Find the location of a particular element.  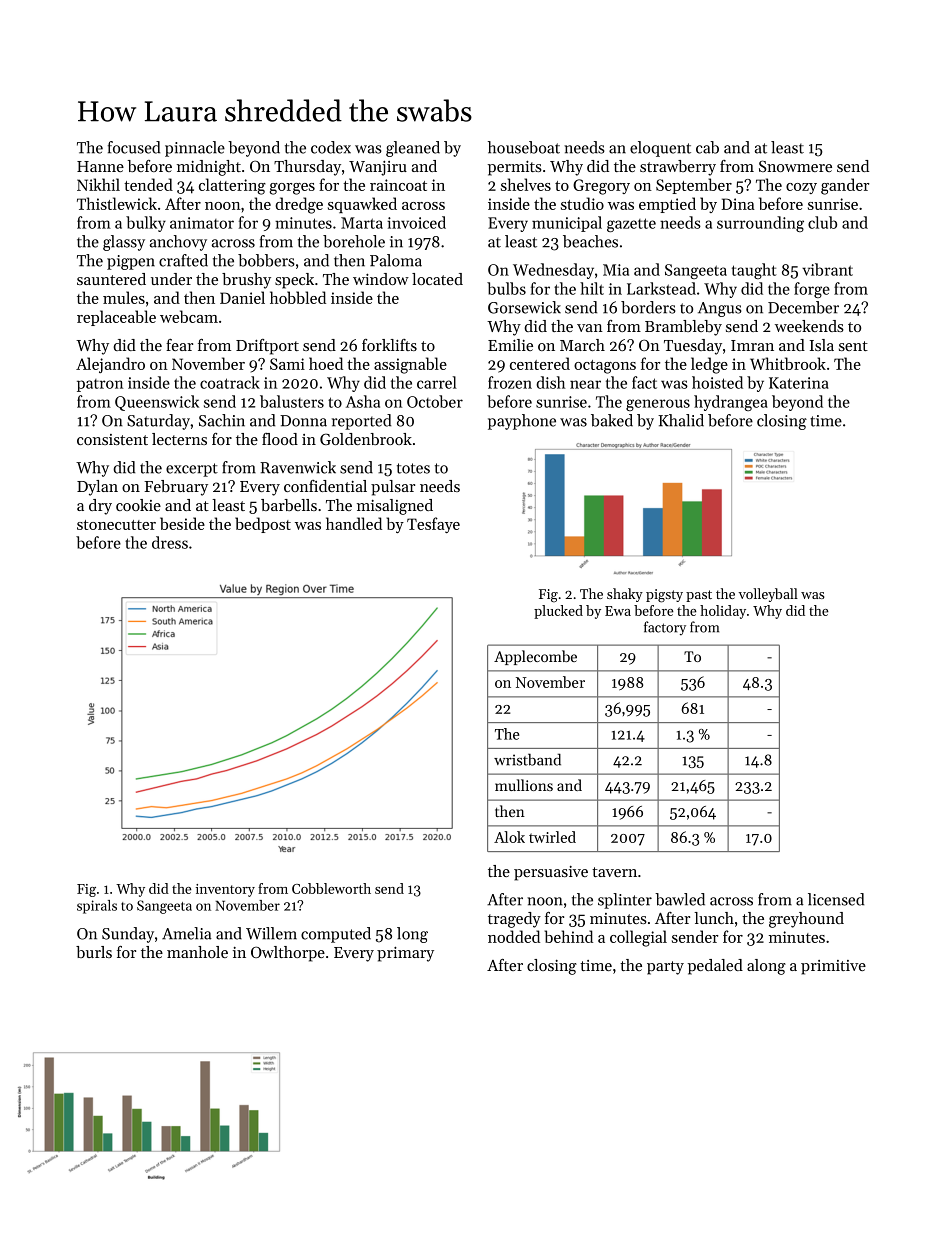

manhole is located at coordinates (197, 952).
